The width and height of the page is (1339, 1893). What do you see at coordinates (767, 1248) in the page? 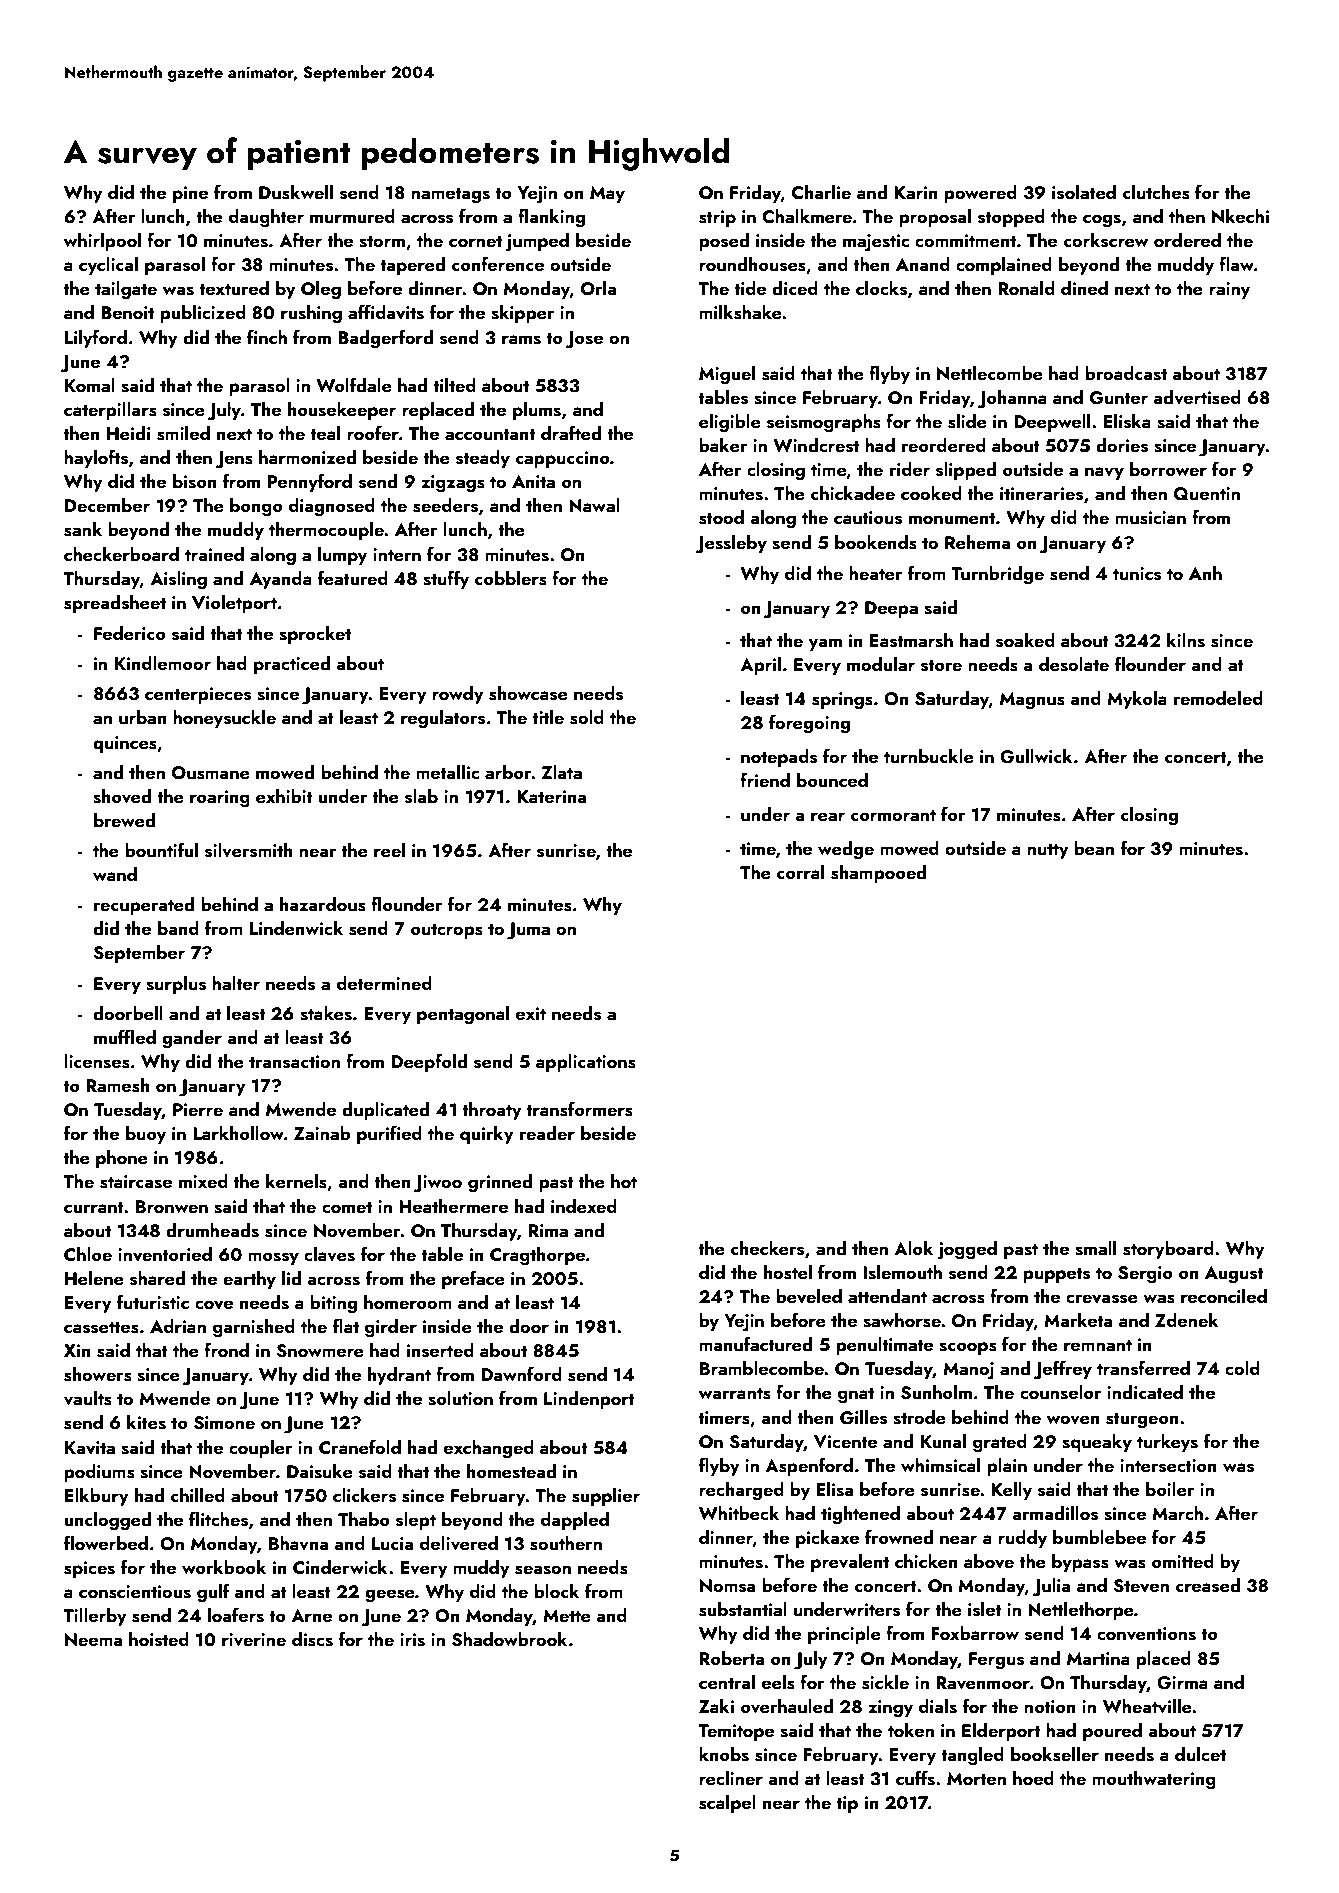
I see `checkers` at bounding box center [767, 1248].
